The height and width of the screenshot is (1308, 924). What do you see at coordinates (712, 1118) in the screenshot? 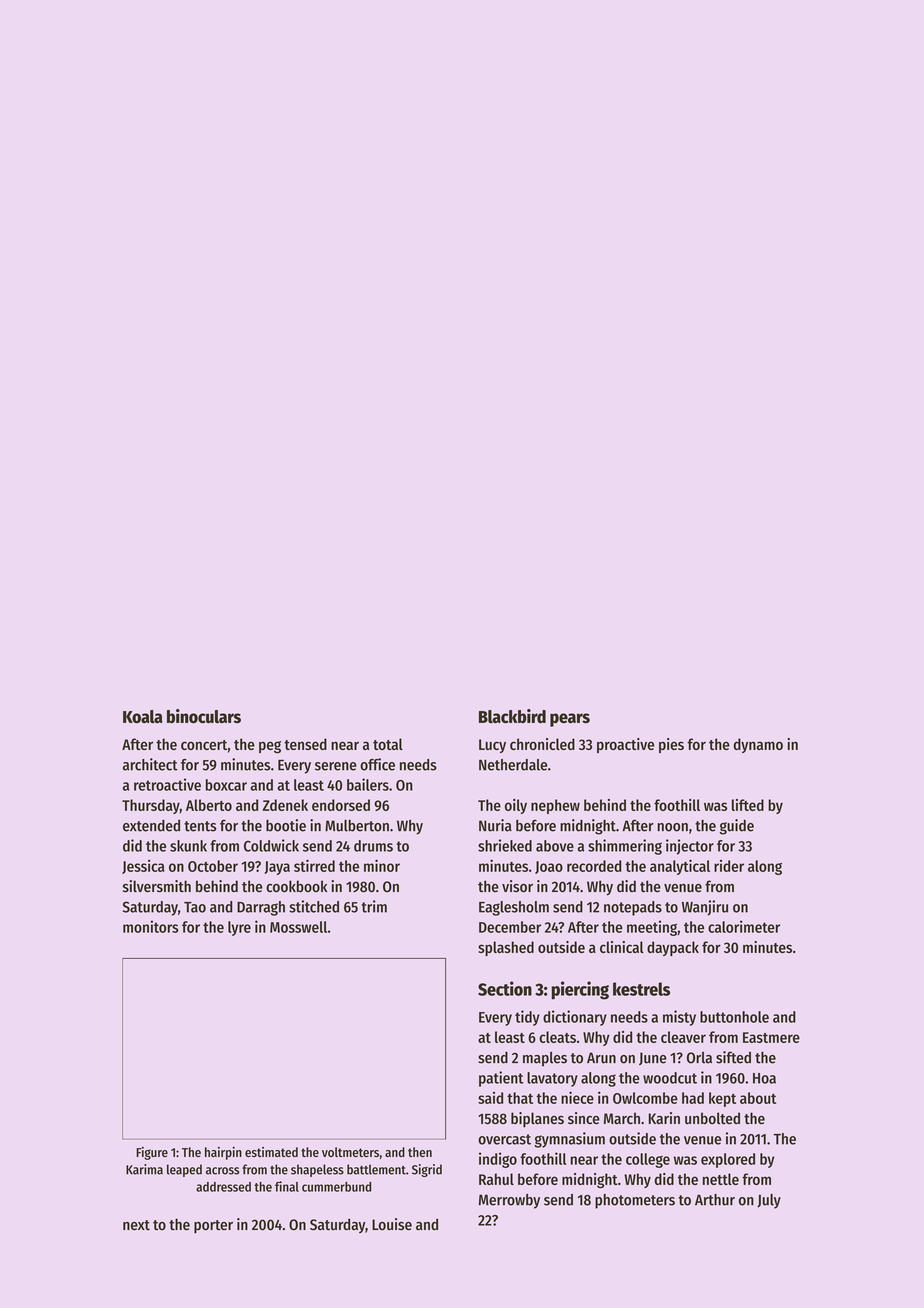
I see `unbolted` at bounding box center [712, 1118].
